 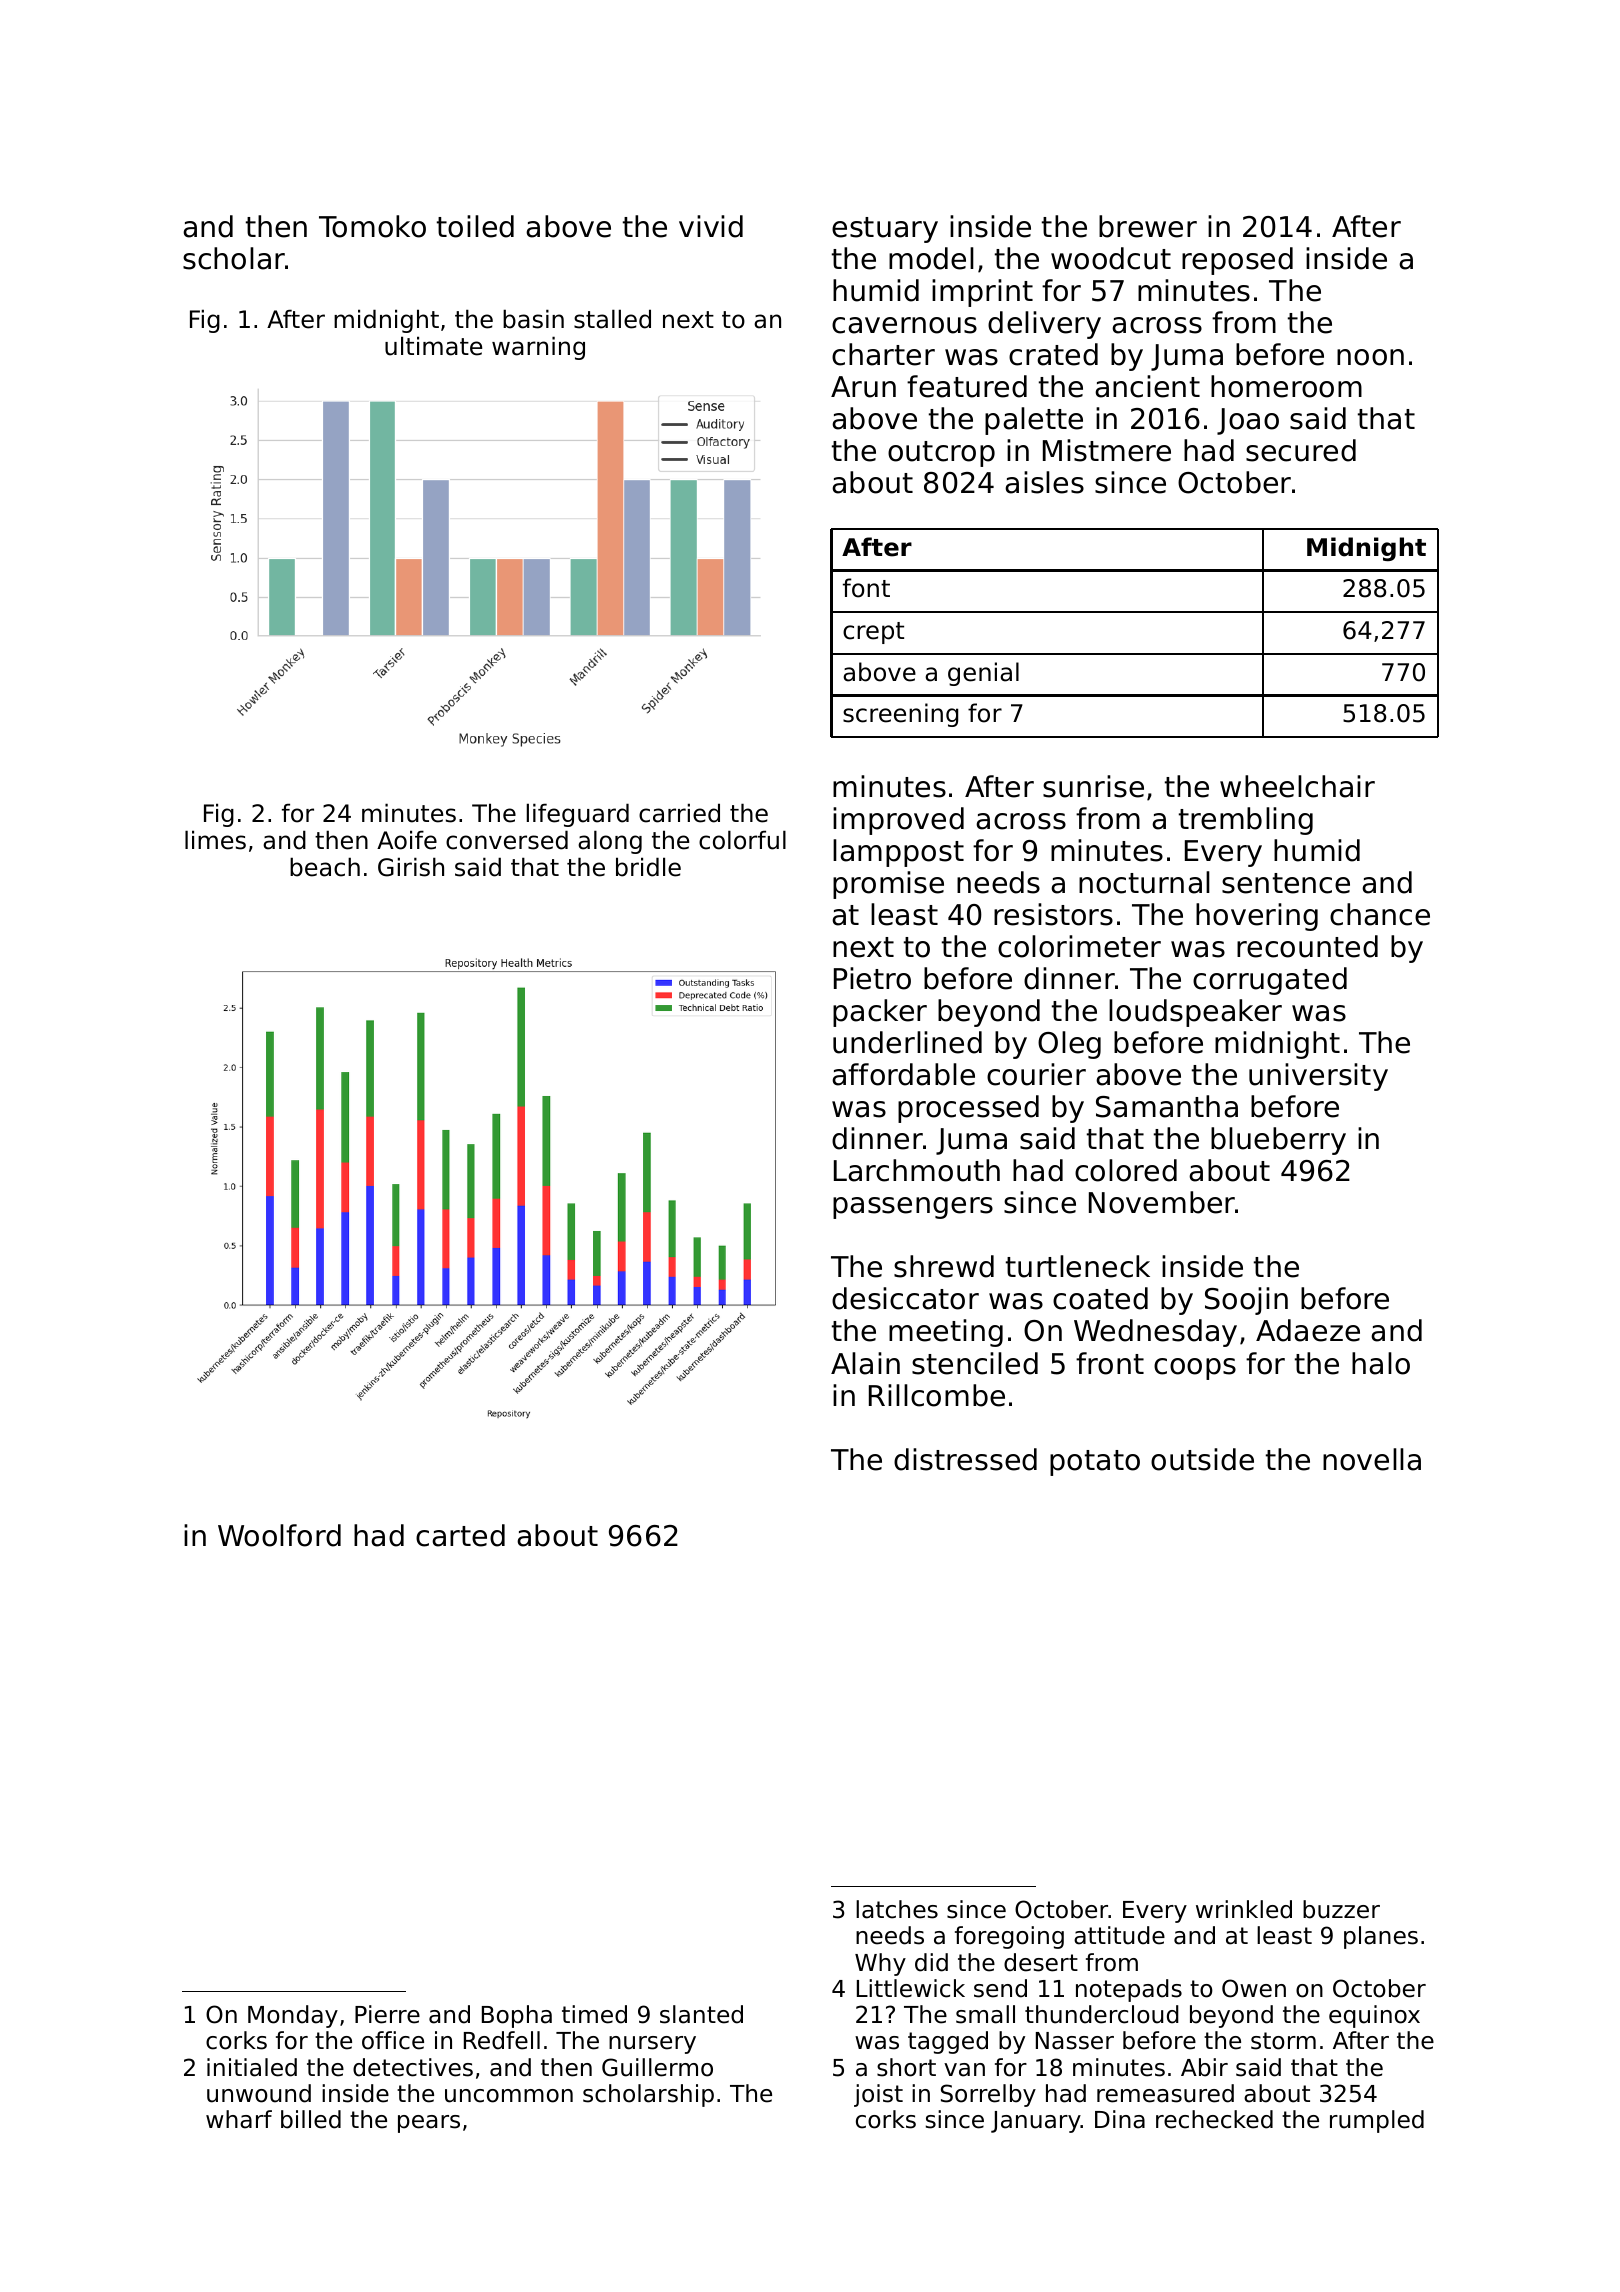 What do you see at coordinates (372, 226) in the screenshot?
I see `Tomoko` at bounding box center [372, 226].
